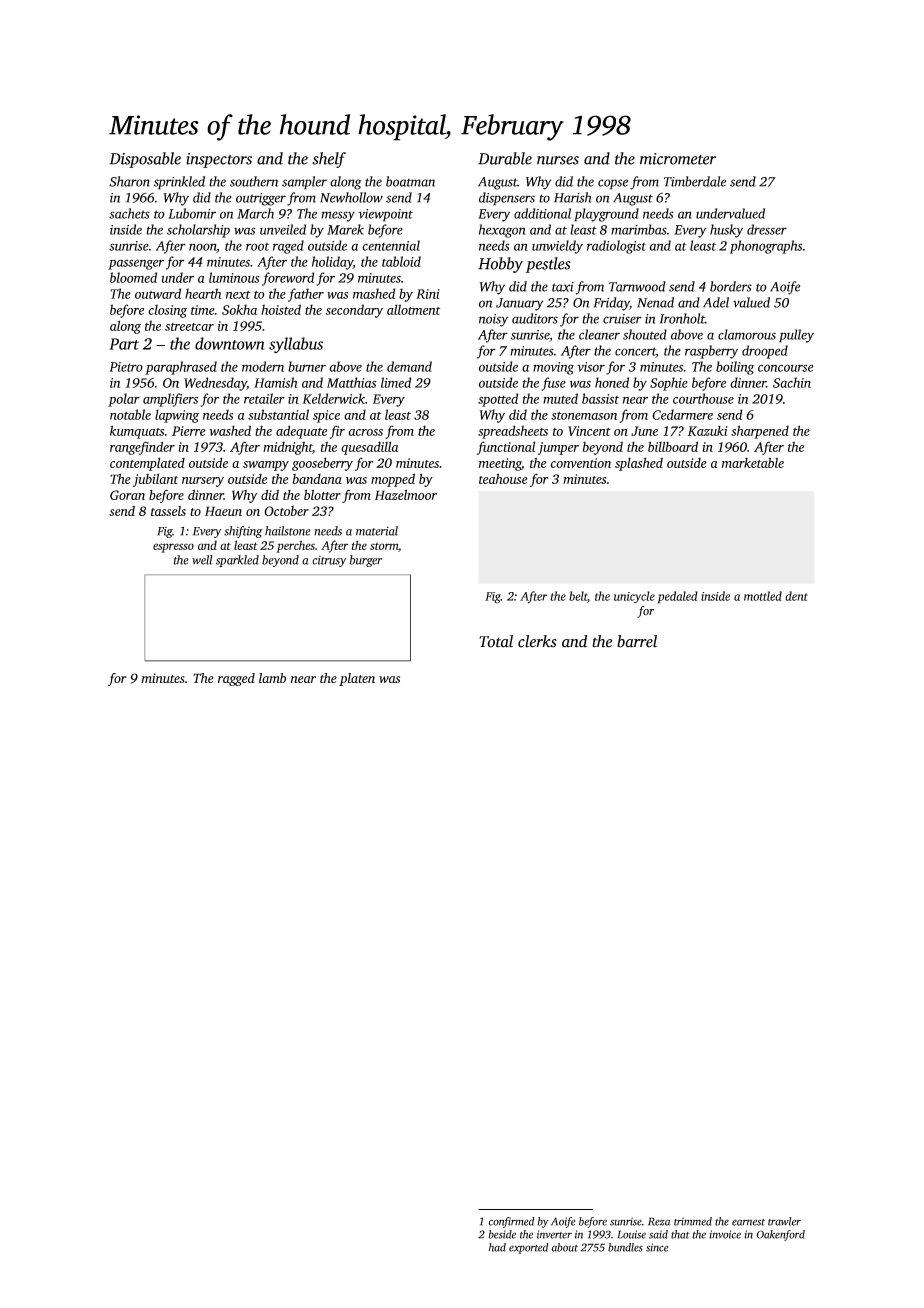 This screenshot has width=924, height=1308. Describe the element at coordinates (275, 382) in the screenshot. I see `Hamish` at that location.
